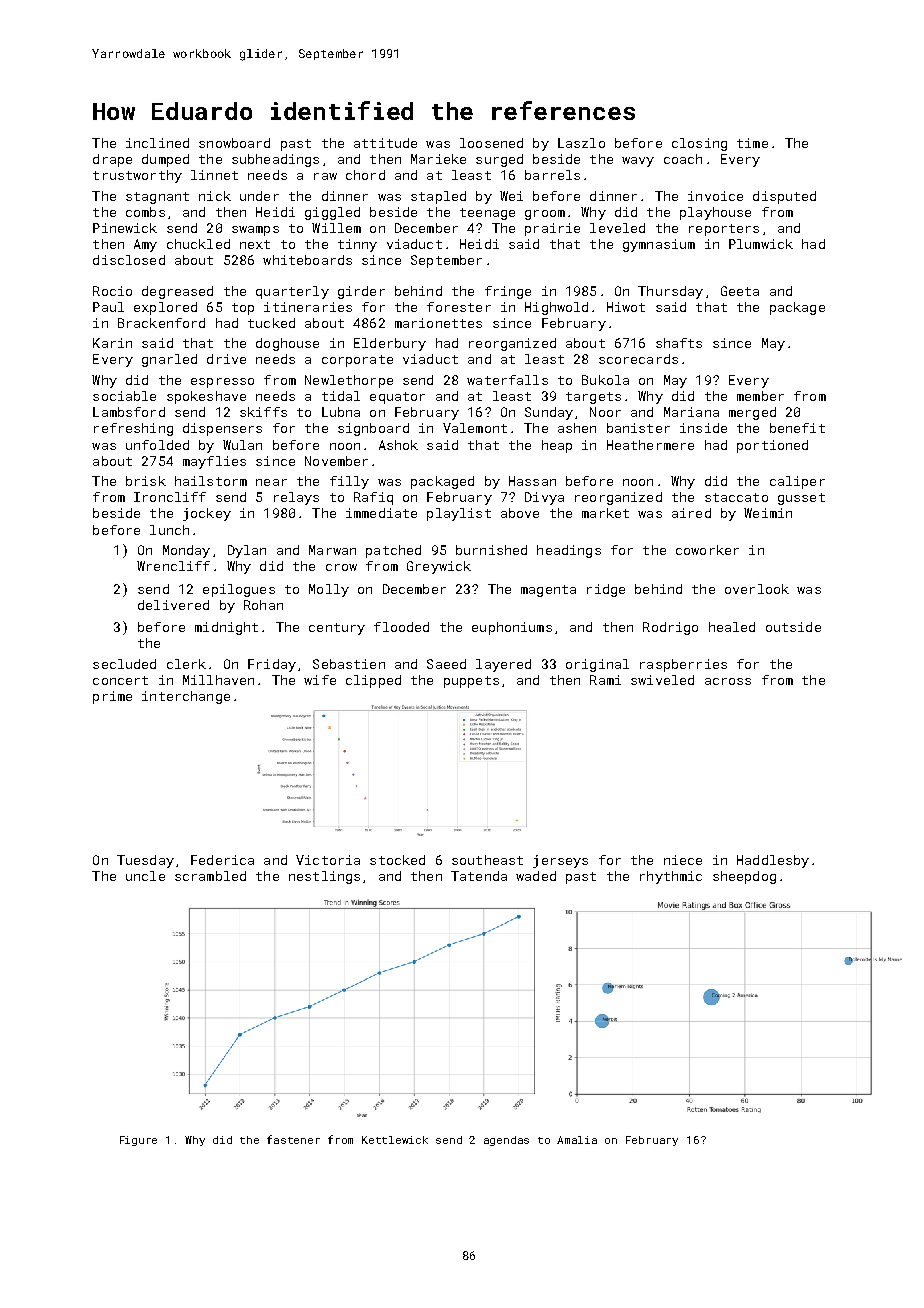  What do you see at coordinates (683, 860) in the page?
I see `niece` at bounding box center [683, 860].
